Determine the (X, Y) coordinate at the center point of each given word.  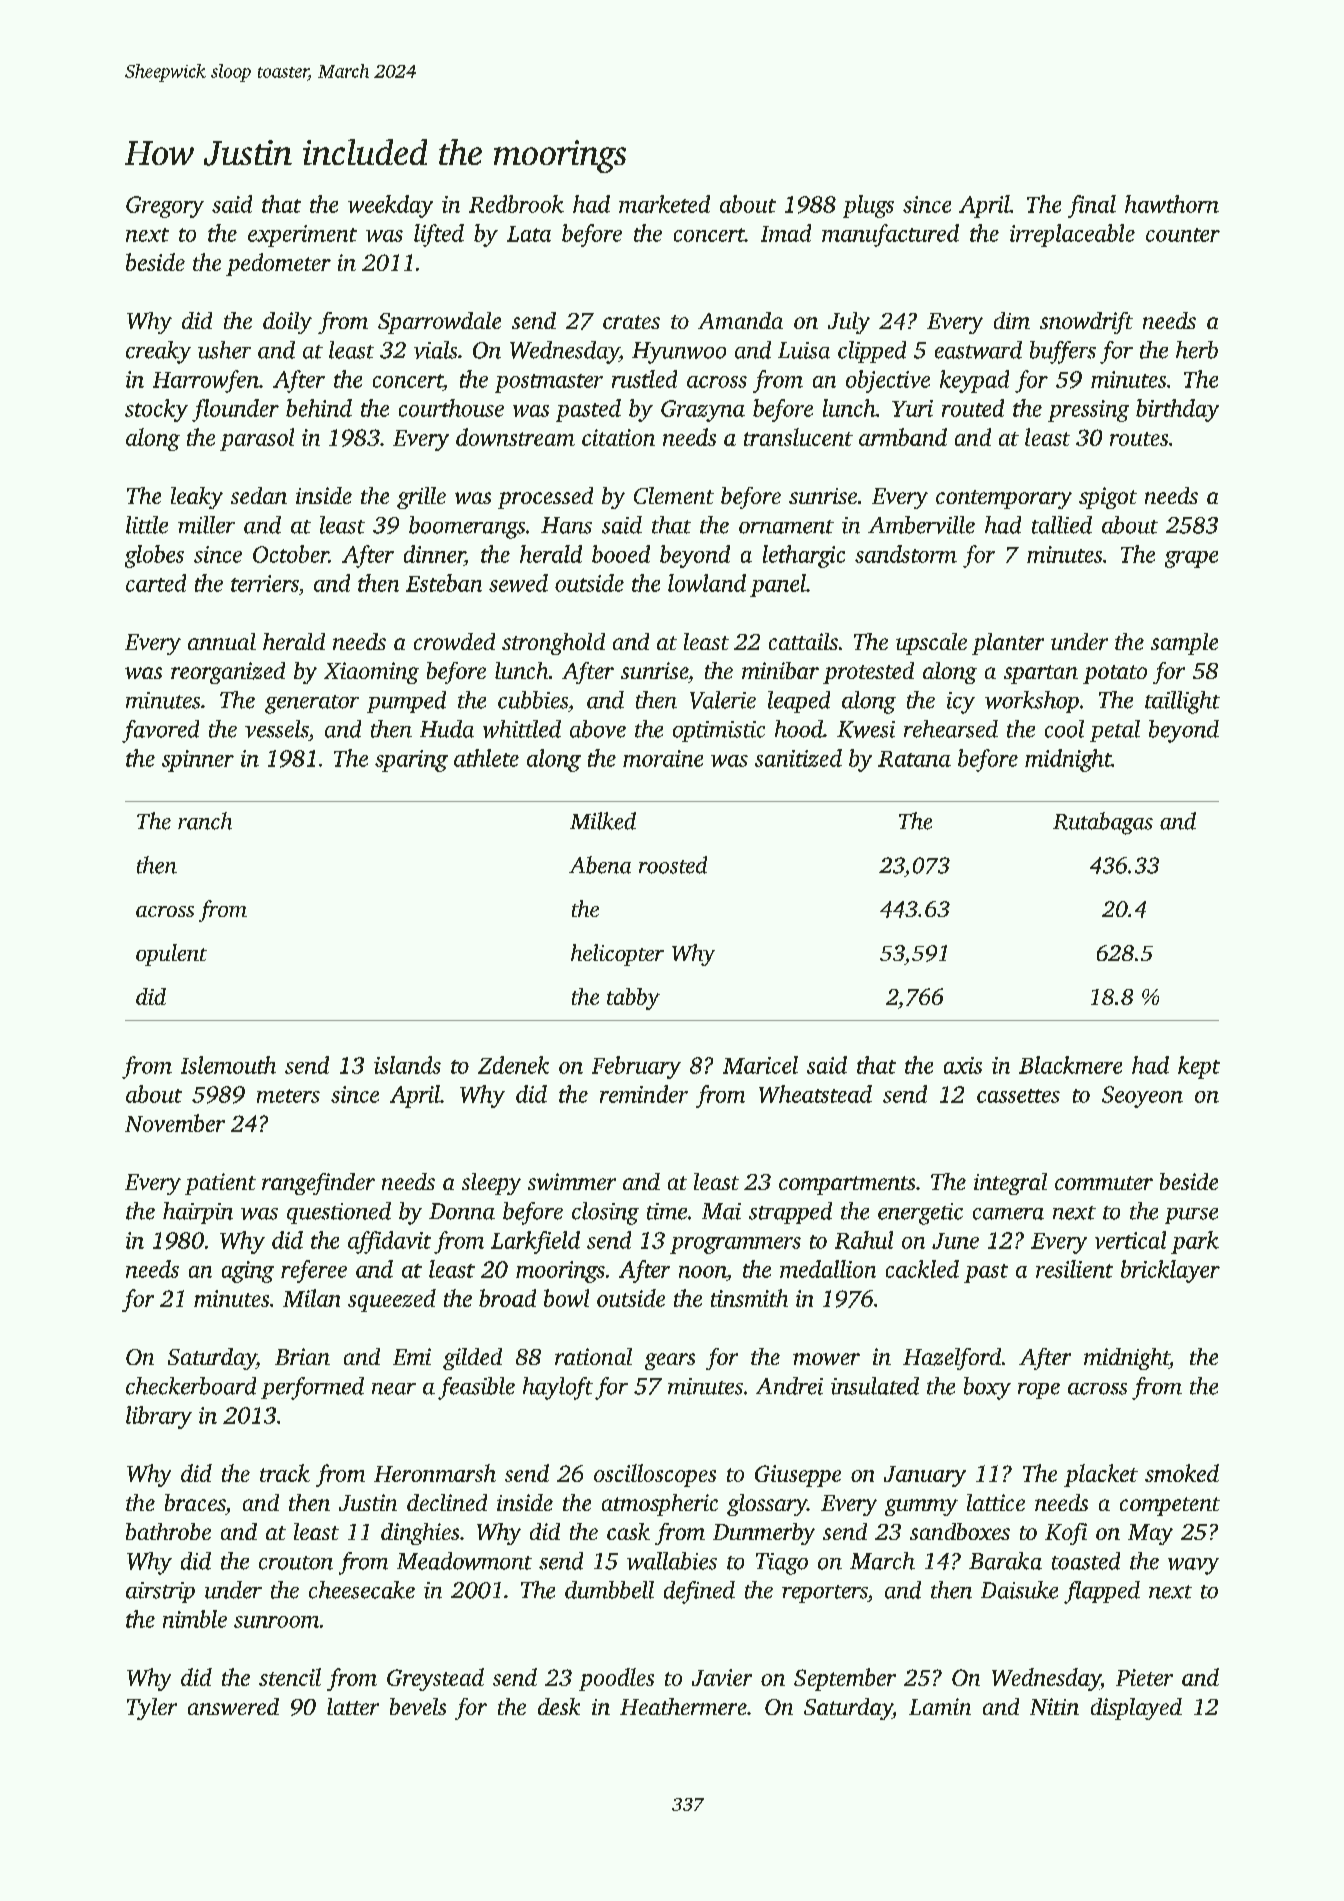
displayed (1136, 1709)
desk (559, 1706)
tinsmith (749, 1298)
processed (545, 498)
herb (1197, 350)
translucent (798, 437)
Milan (311, 1298)
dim (1012, 320)
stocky (156, 410)
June (955, 1241)
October (291, 554)
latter (353, 1706)
